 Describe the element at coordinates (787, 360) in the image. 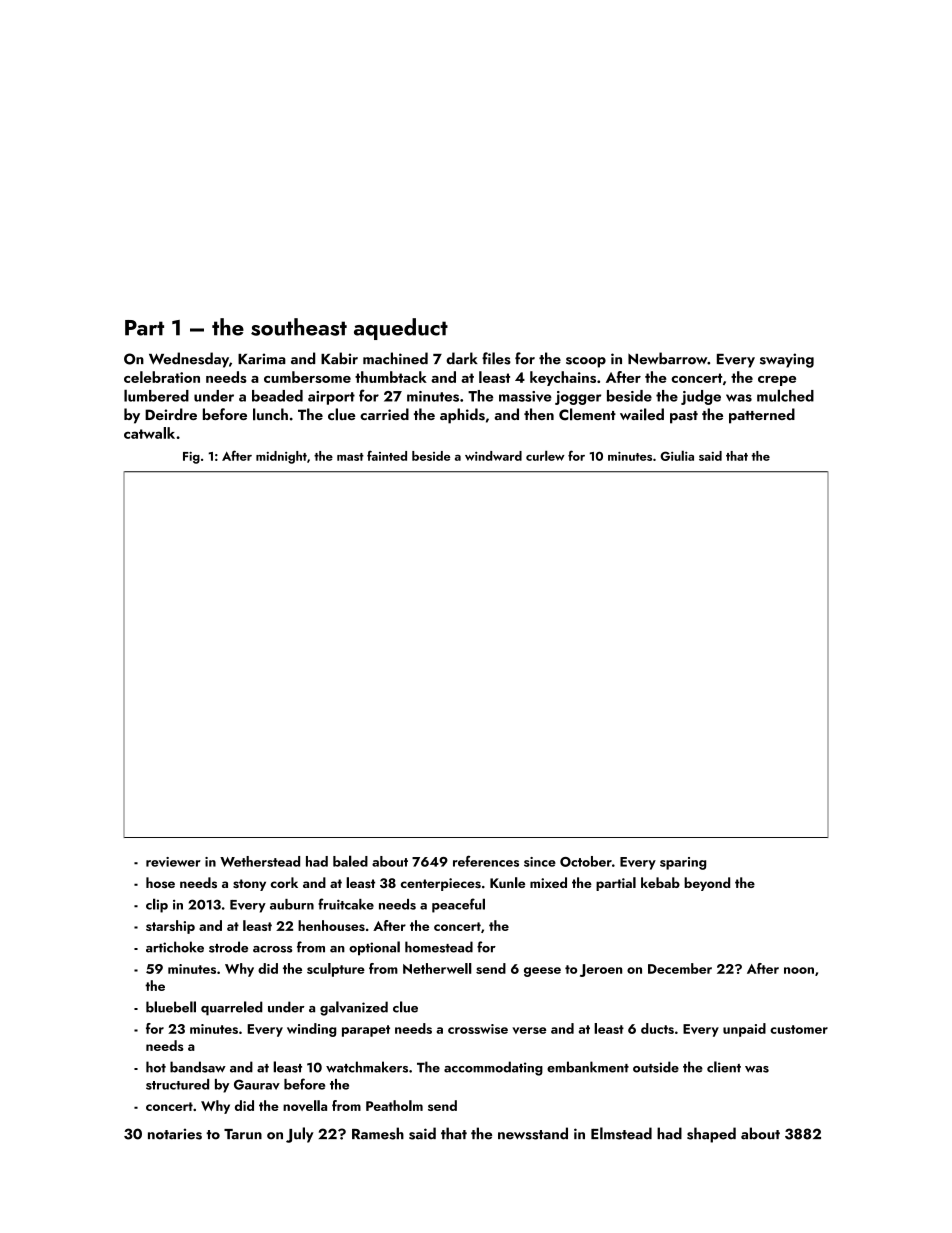

I see `swaying` at that location.
